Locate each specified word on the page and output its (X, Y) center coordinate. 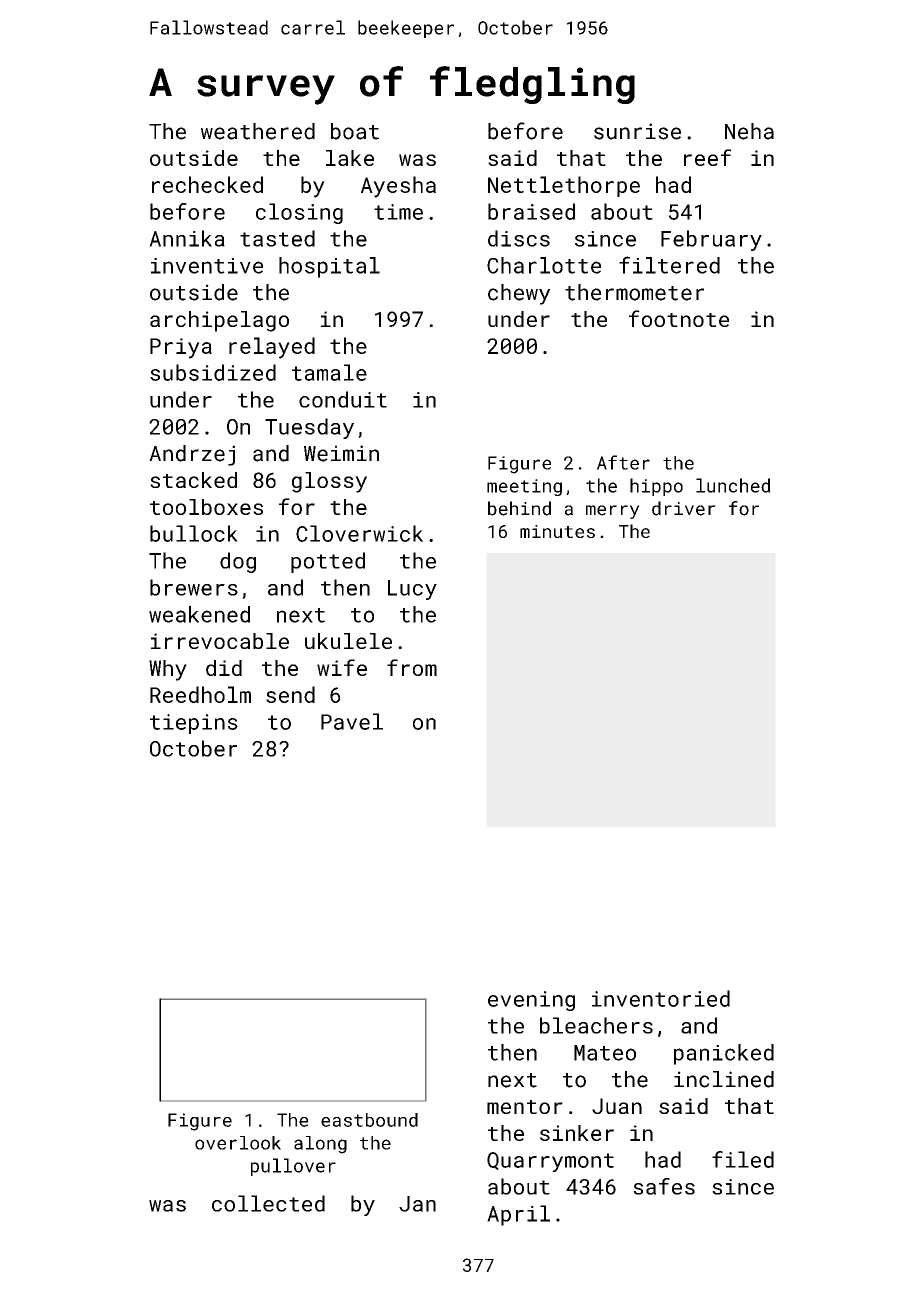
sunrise (637, 131)
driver (684, 508)
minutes (557, 531)
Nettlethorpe (564, 186)
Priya (181, 348)
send (290, 694)
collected (268, 1203)
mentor (525, 1107)
